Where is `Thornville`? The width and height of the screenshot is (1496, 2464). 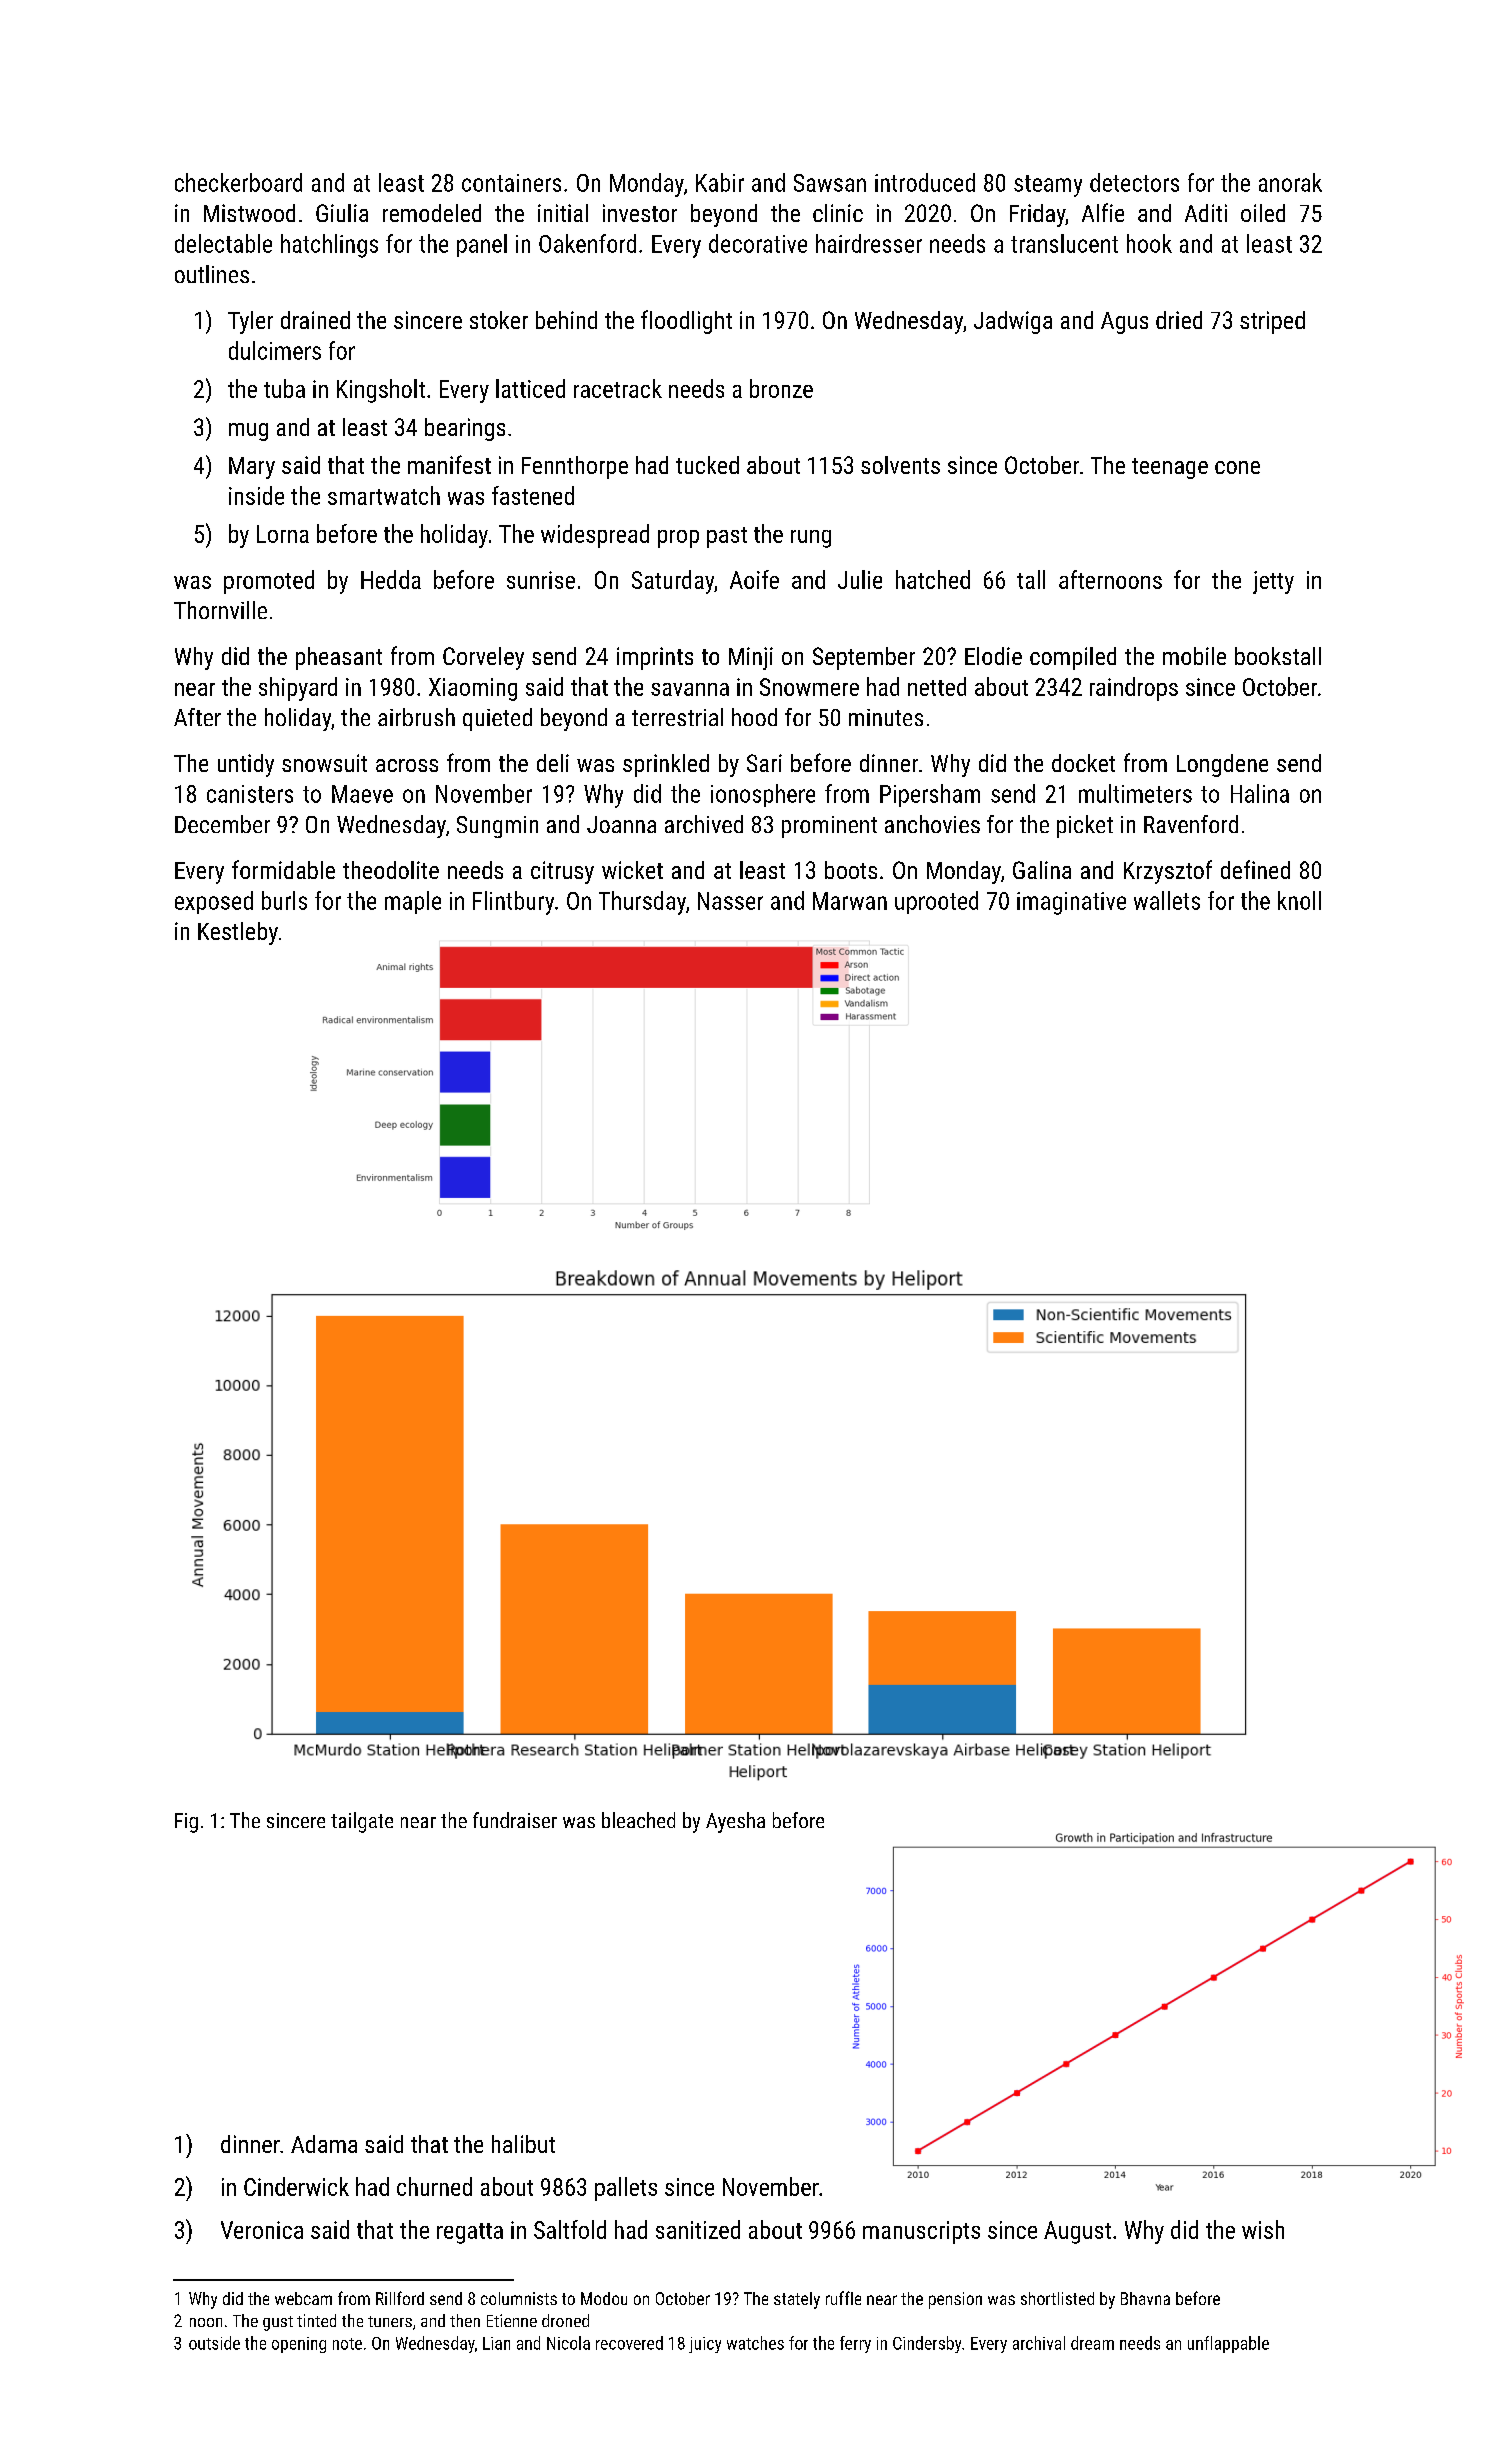
Thornville is located at coordinates (220, 610).
